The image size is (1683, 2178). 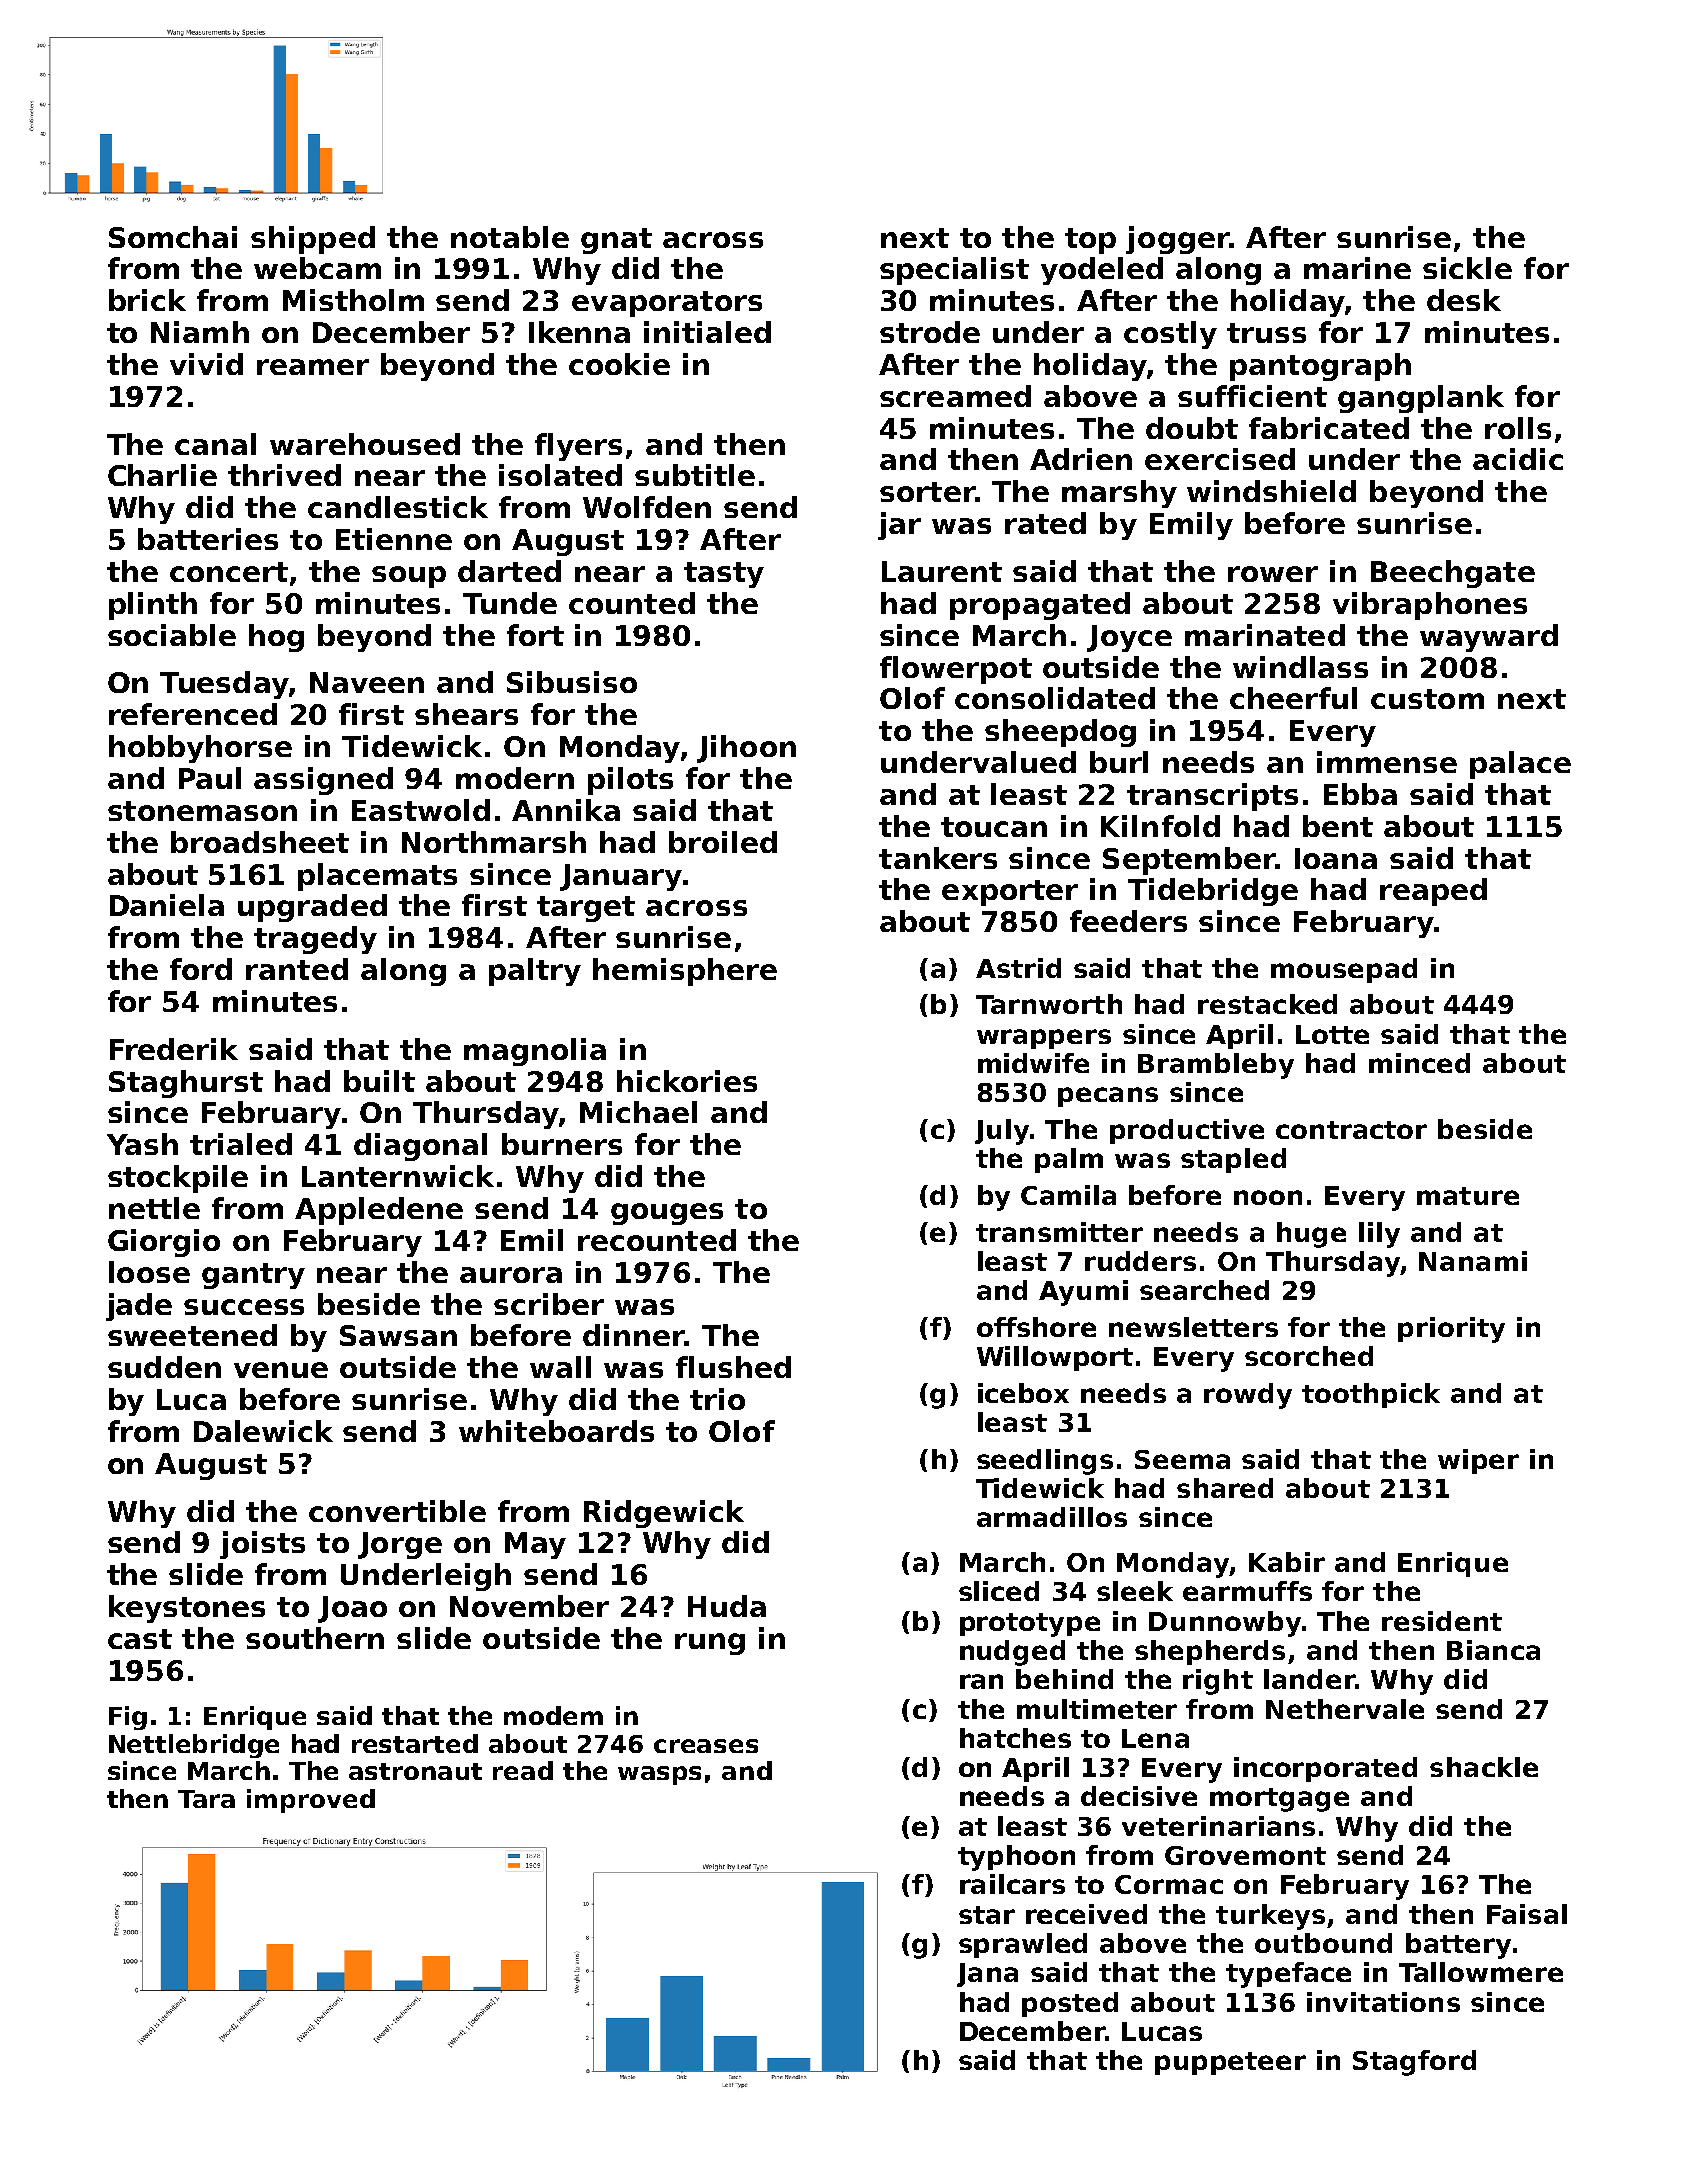 What do you see at coordinates (954, 271) in the document?
I see `specialist` at bounding box center [954, 271].
